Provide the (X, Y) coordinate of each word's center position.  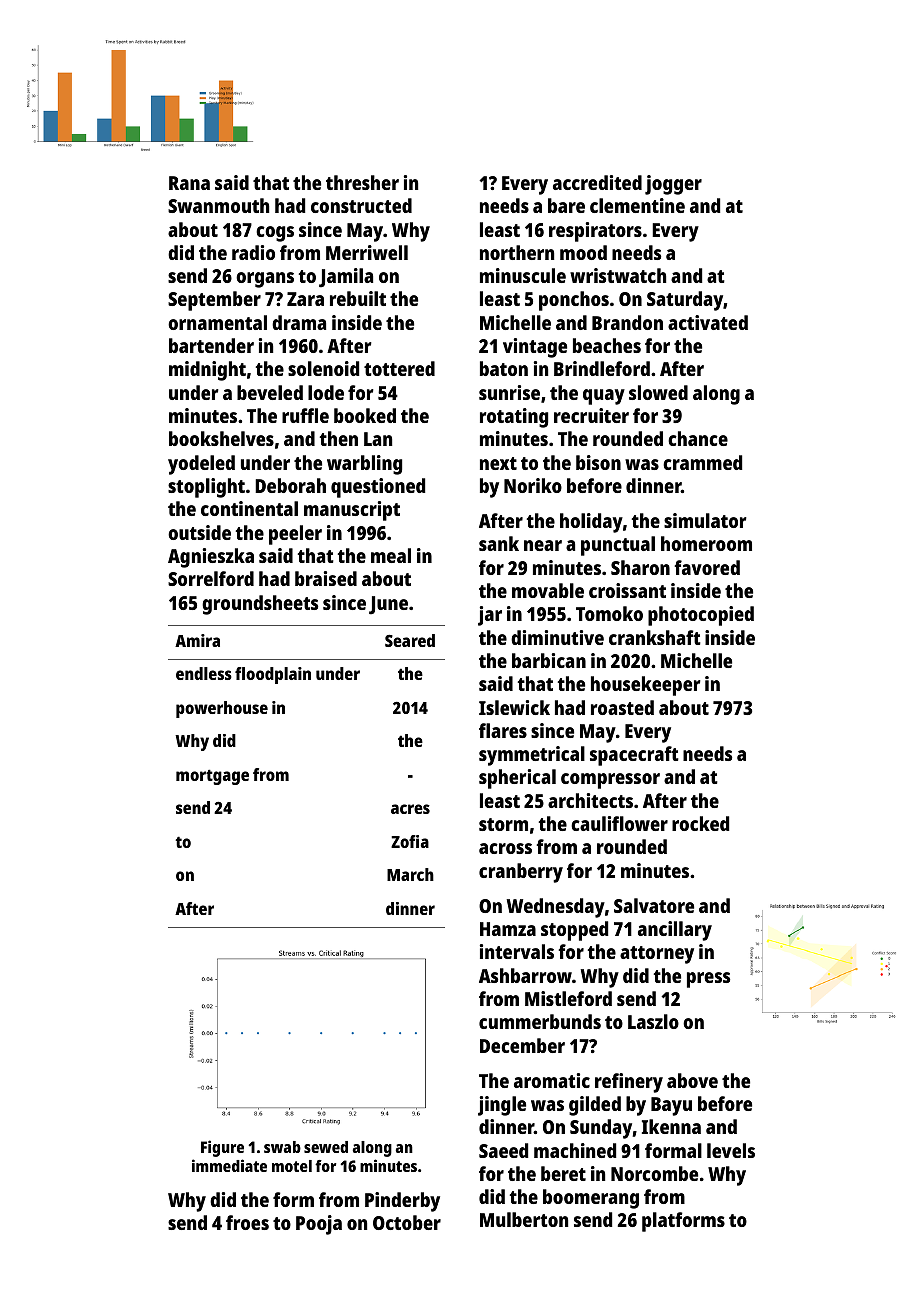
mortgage (212, 777)
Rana (189, 183)
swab (282, 1147)
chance (698, 438)
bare (566, 205)
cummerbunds (540, 1021)
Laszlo (653, 1021)
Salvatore (654, 905)
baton (504, 368)
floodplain (273, 675)
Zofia (410, 841)
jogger (673, 185)
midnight (207, 371)
